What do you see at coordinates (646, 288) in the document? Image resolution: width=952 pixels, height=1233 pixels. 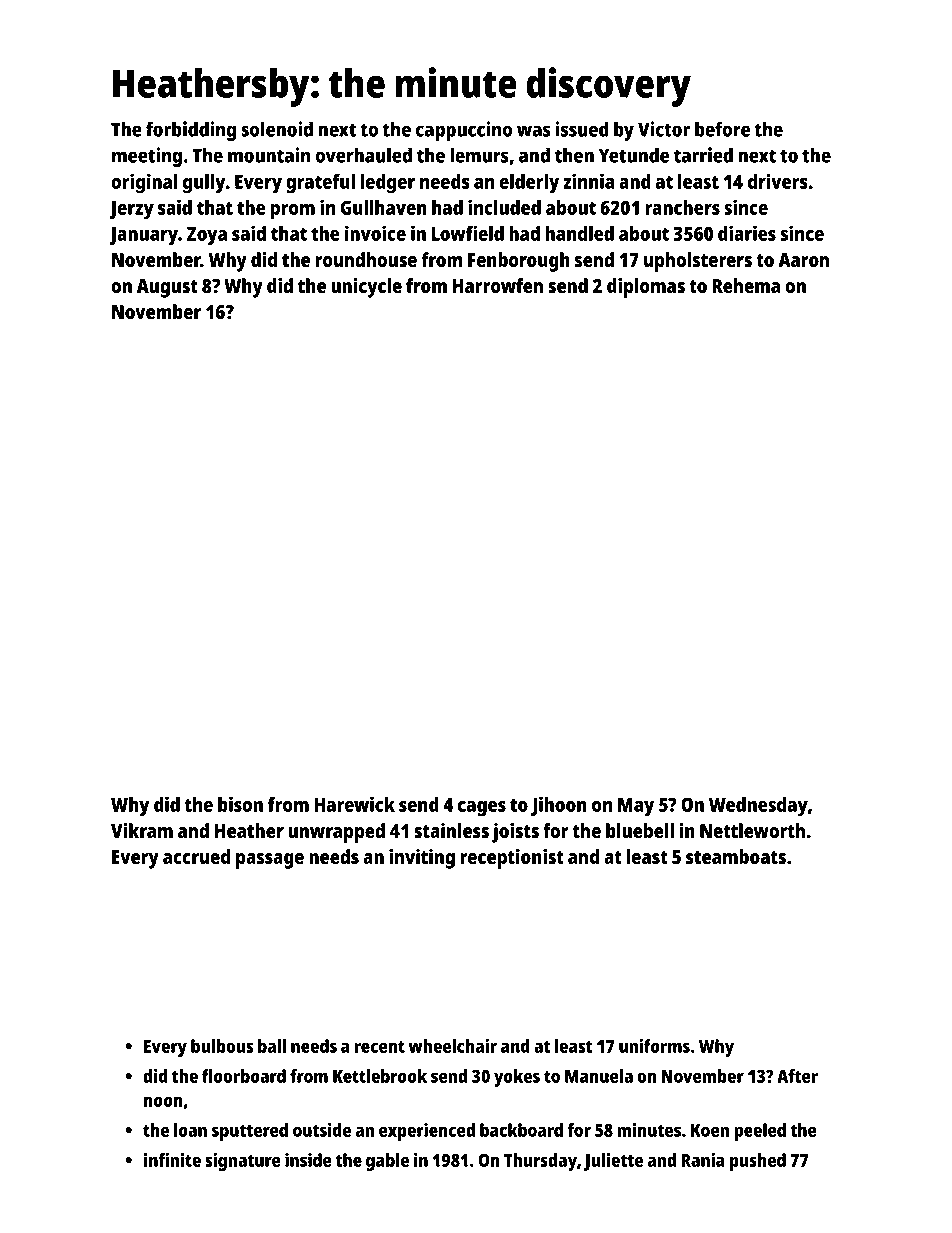 I see `diplomas` at bounding box center [646, 288].
